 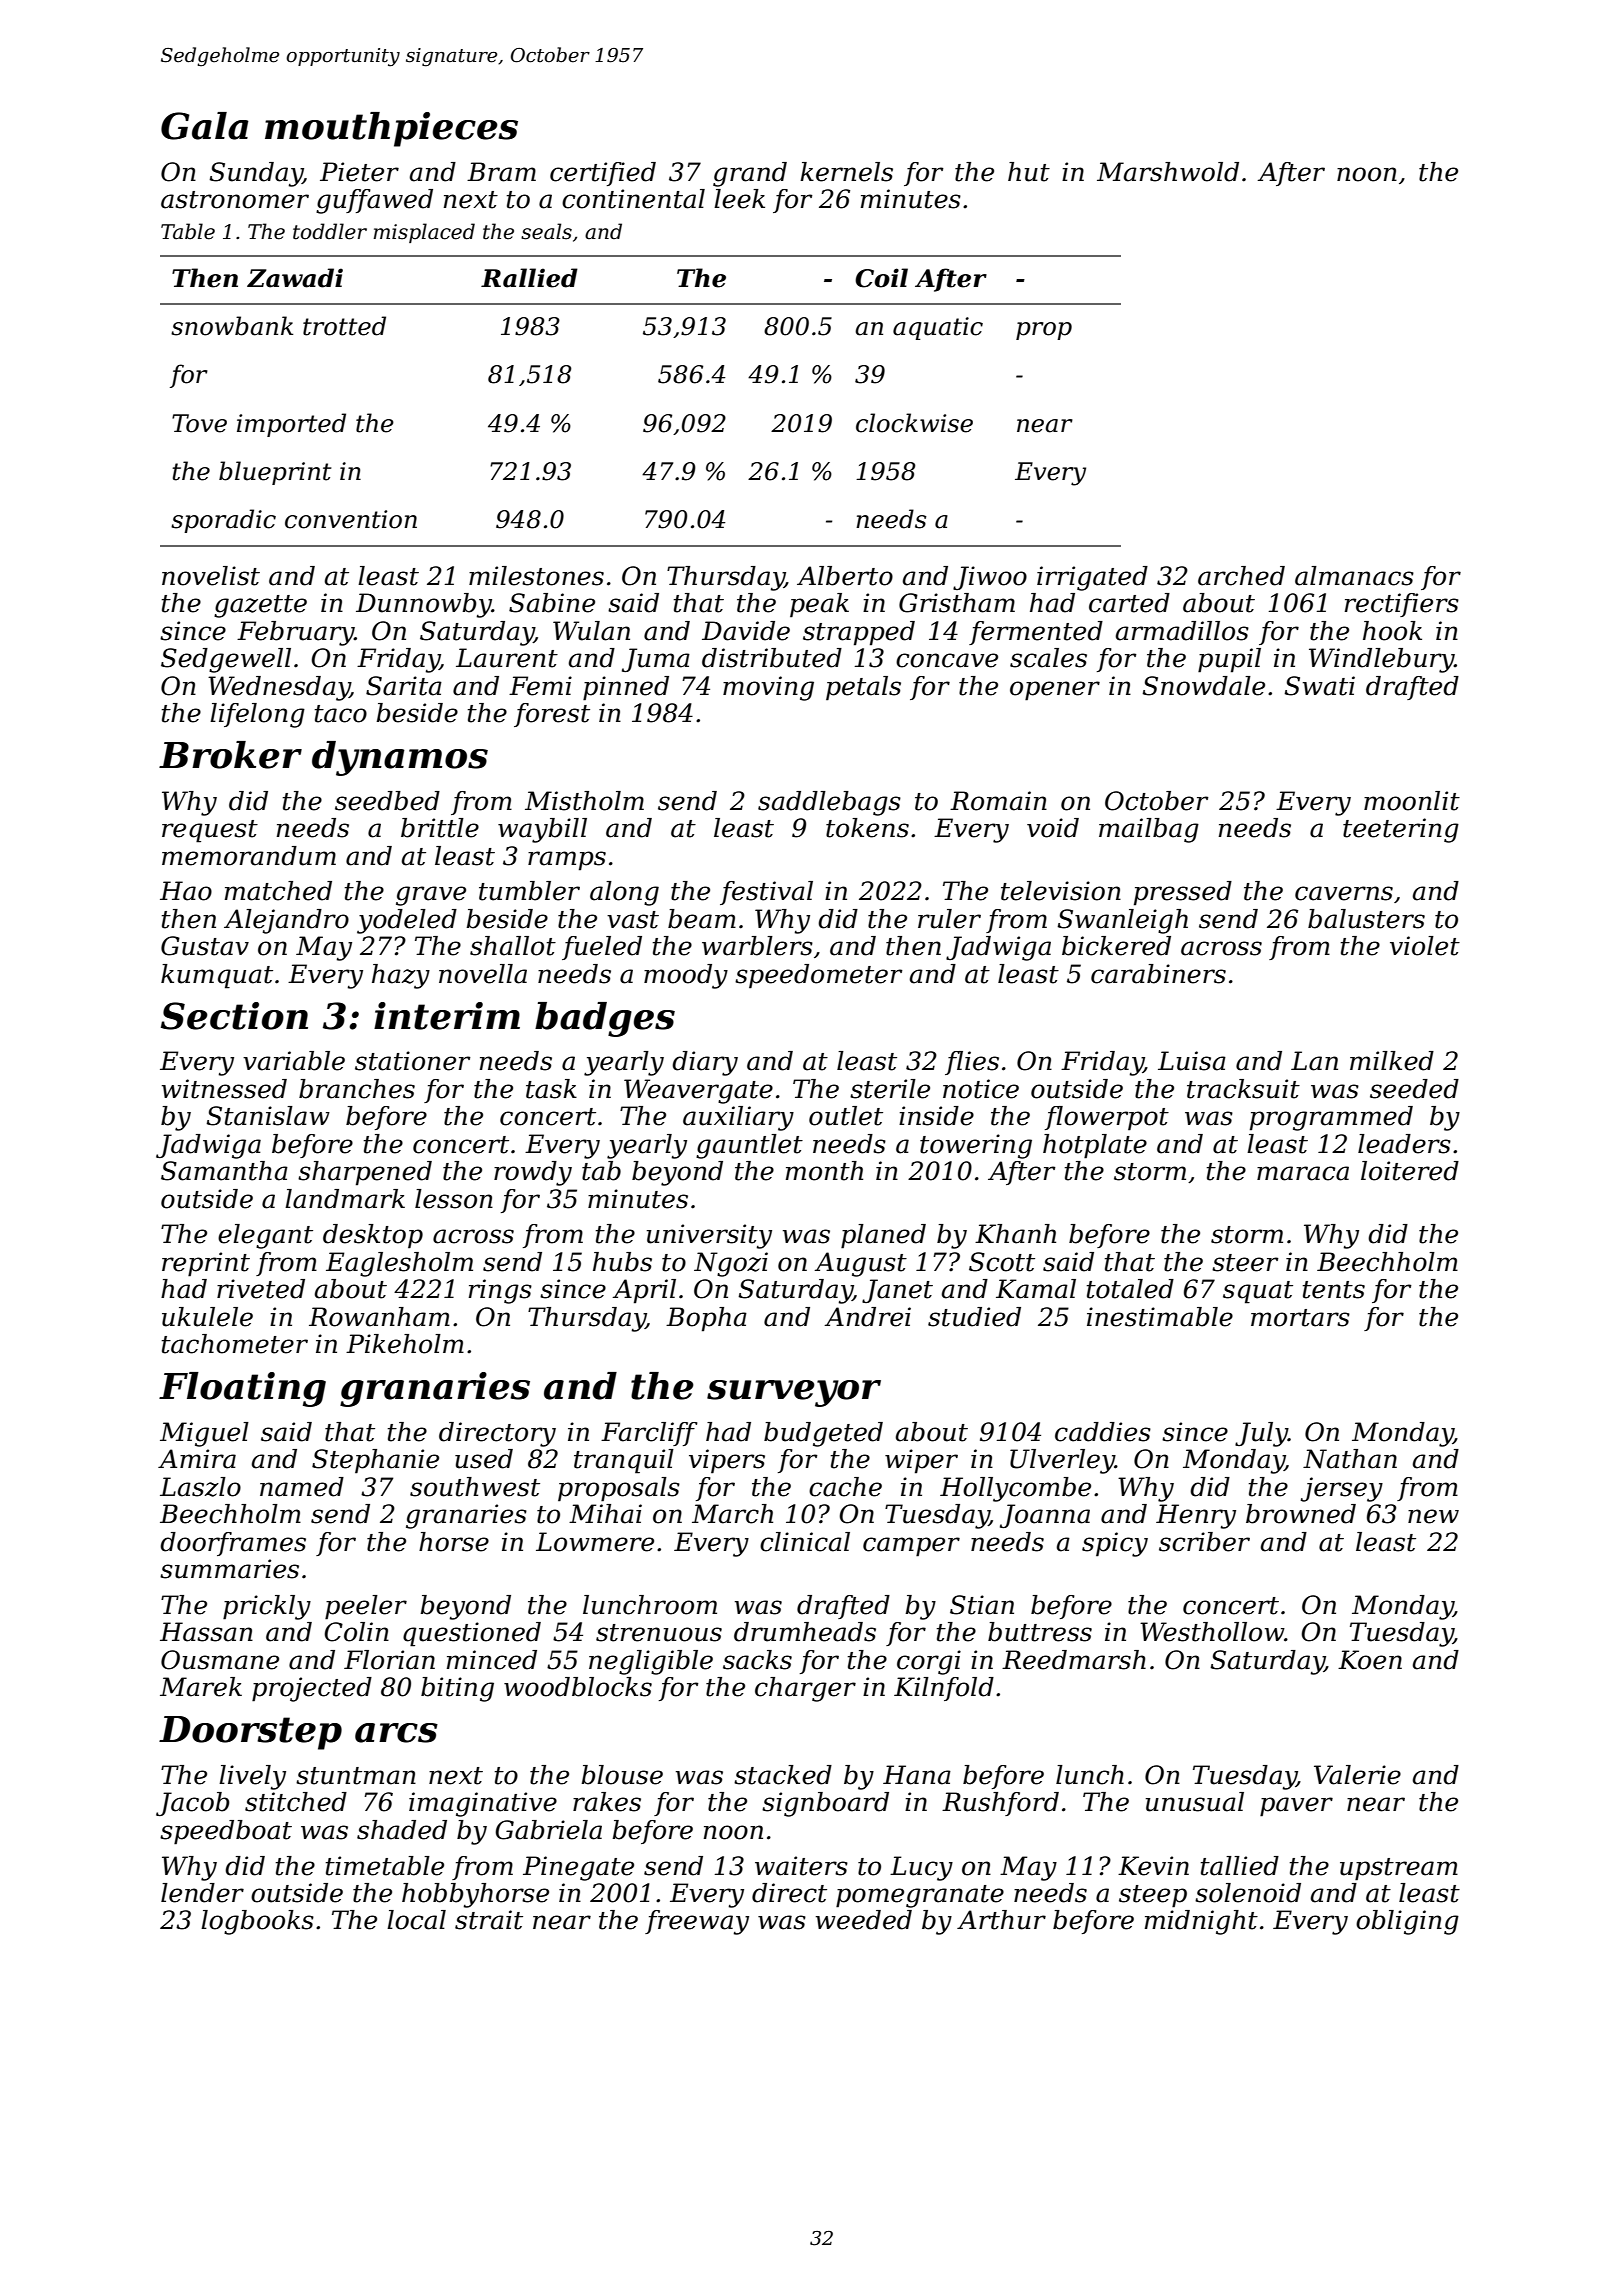 I want to click on freeway, so click(x=697, y=1922).
